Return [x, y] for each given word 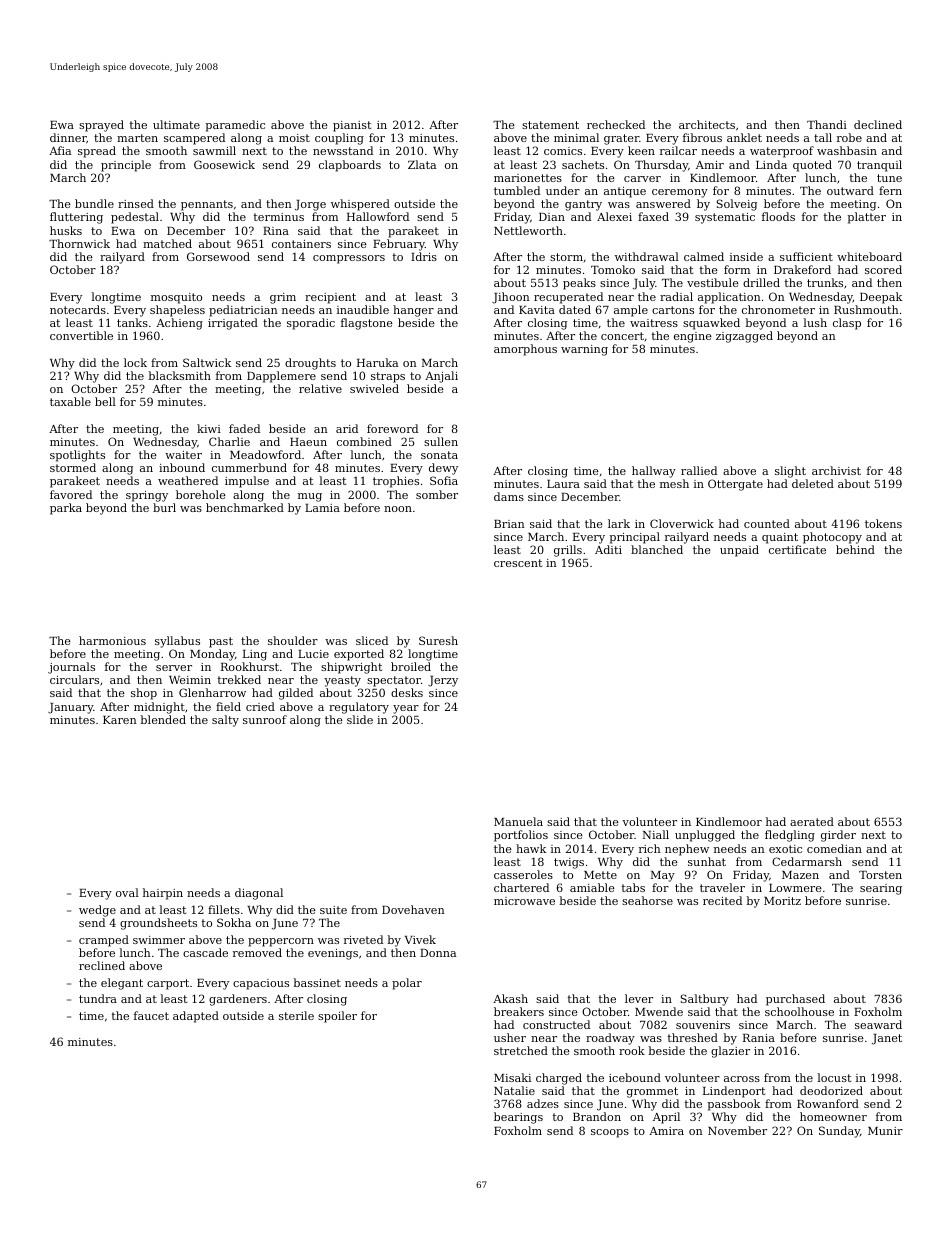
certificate [797, 549]
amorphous [525, 350]
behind [855, 549]
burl [164, 507]
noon [398, 509]
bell [105, 401]
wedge [97, 911]
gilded [296, 694]
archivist [836, 470]
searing [881, 889]
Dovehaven [413, 909]
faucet [151, 1015]
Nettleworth [528, 230]
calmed [704, 256]
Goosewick [224, 164]
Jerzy [443, 681]
